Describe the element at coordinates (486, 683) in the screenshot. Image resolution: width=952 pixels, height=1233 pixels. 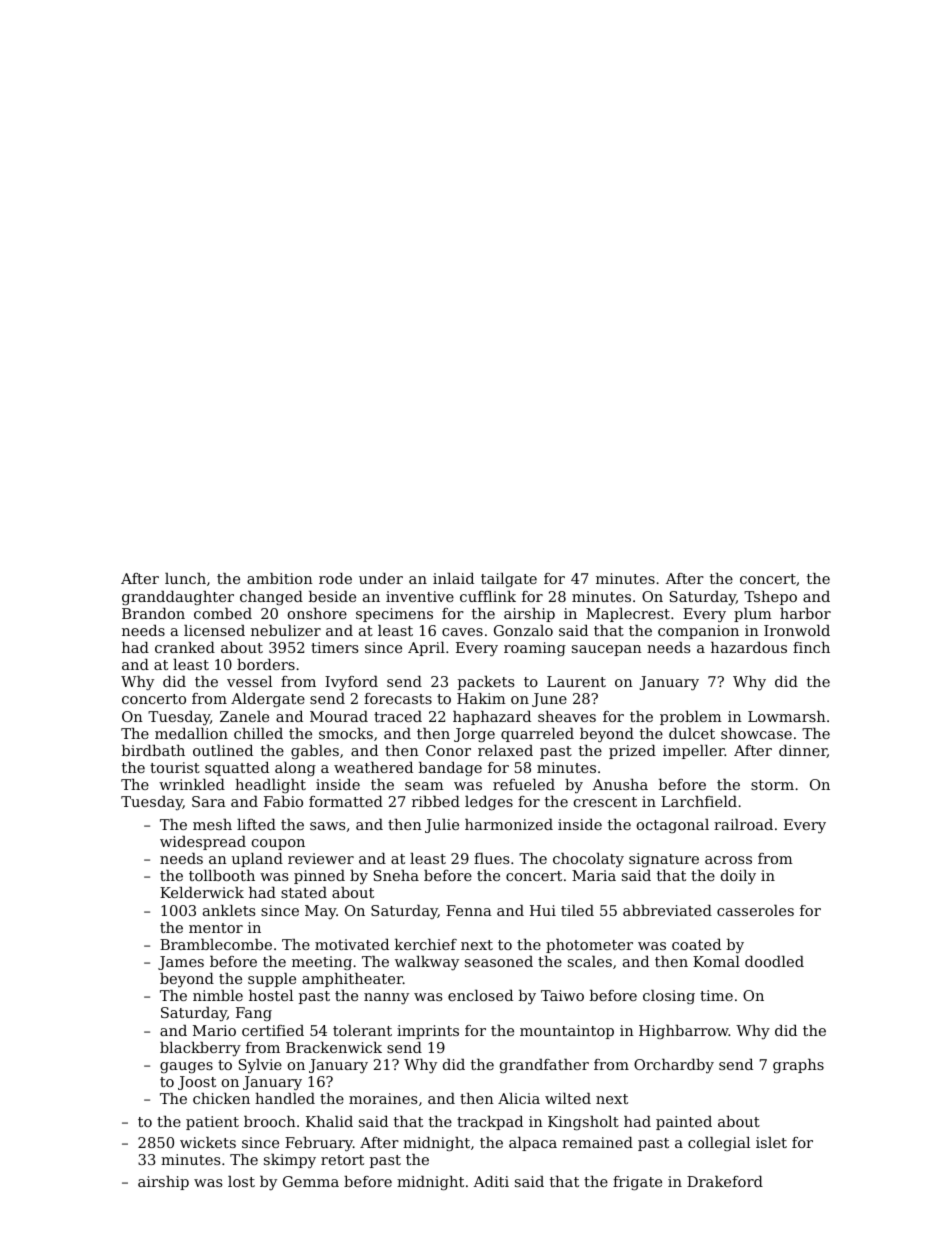
I see `packets` at that location.
